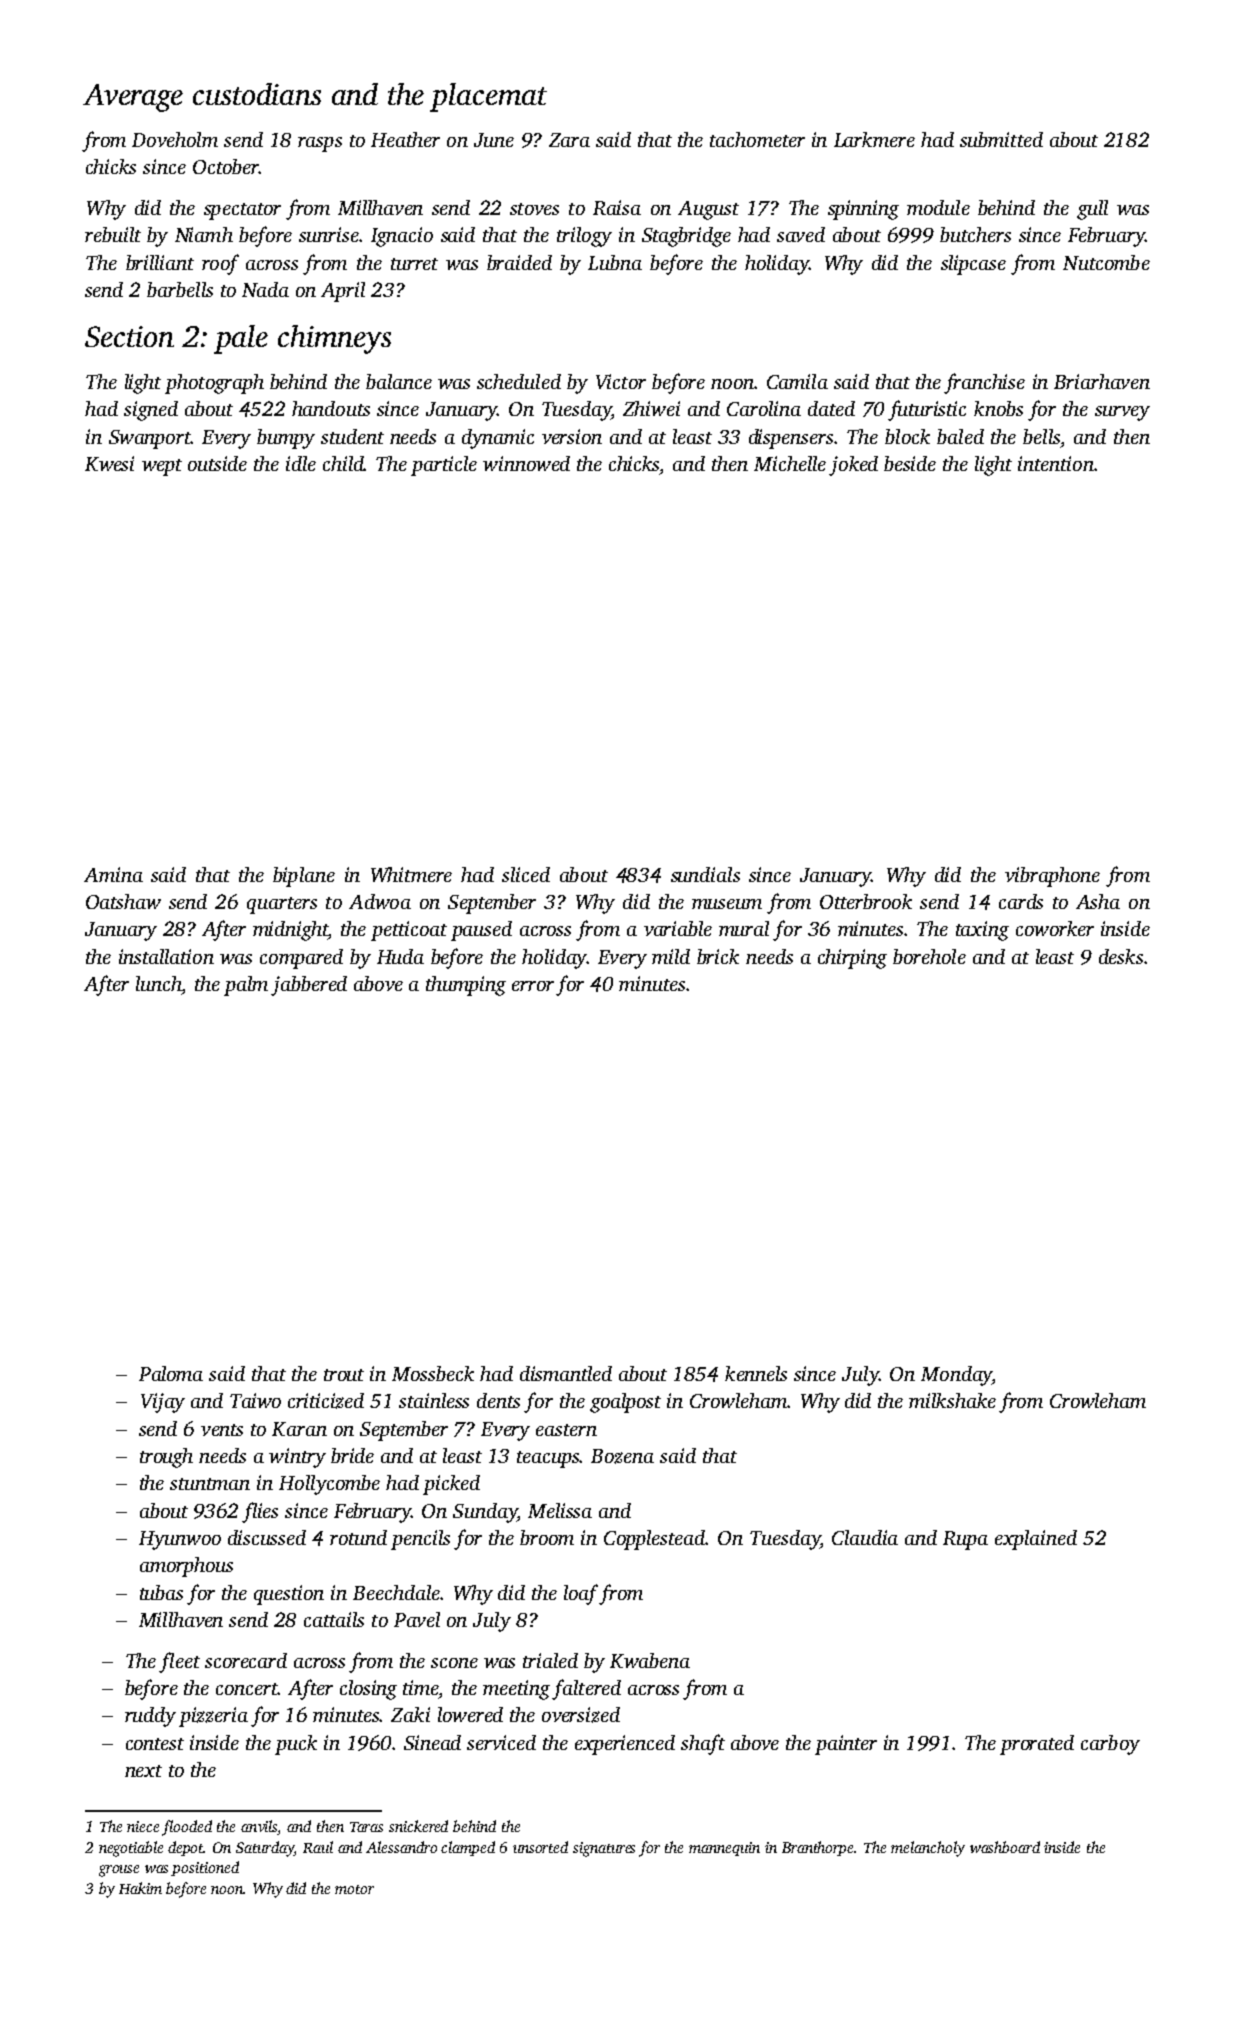 This page has height=2034, width=1235. What do you see at coordinates (566, 1373) in the page?
I see `dismantled` at bounding box center [566, 1373].
